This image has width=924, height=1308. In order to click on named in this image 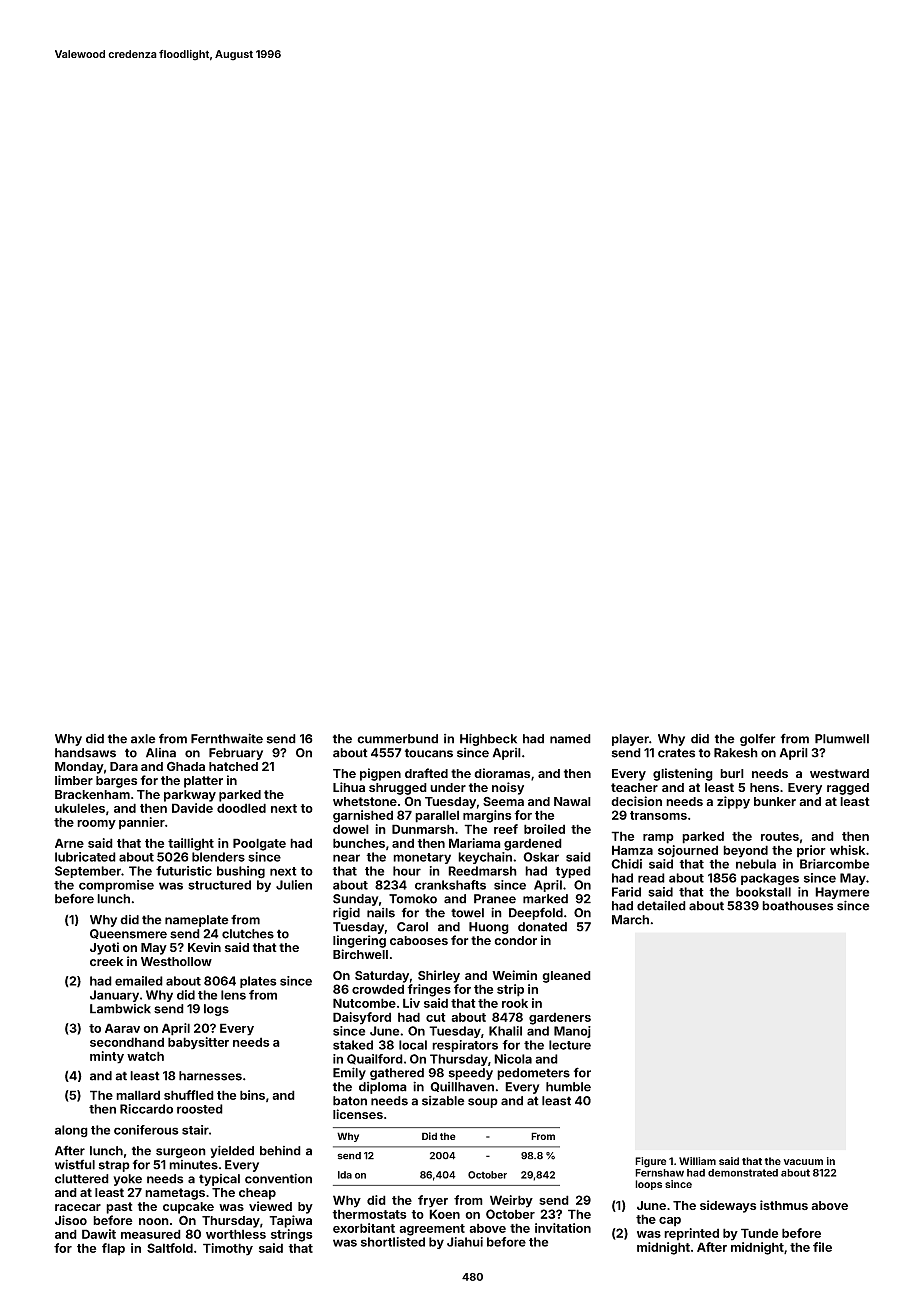, I will do `click(570, 739)`.
